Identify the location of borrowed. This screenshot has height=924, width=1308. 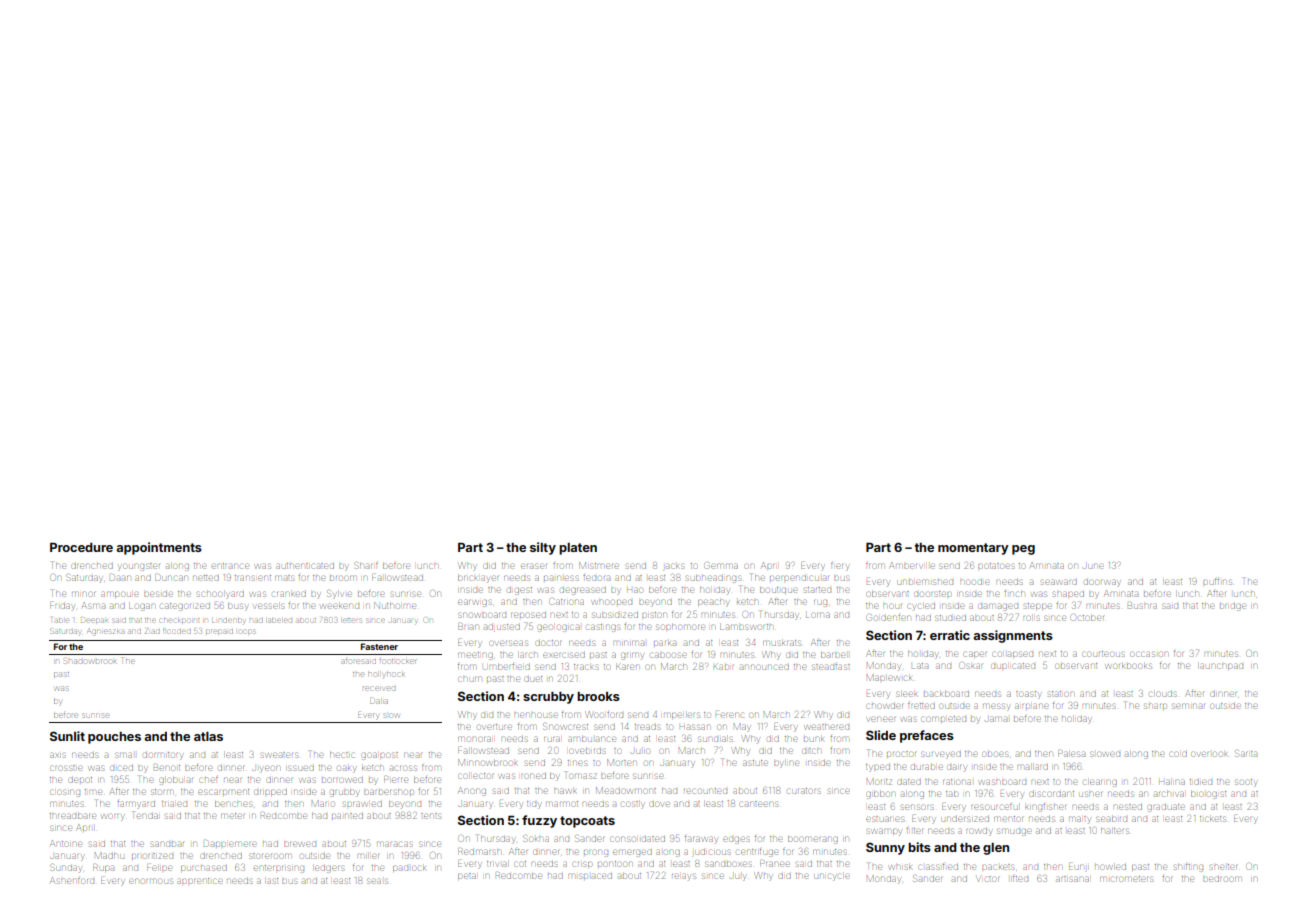
(342, 780).
